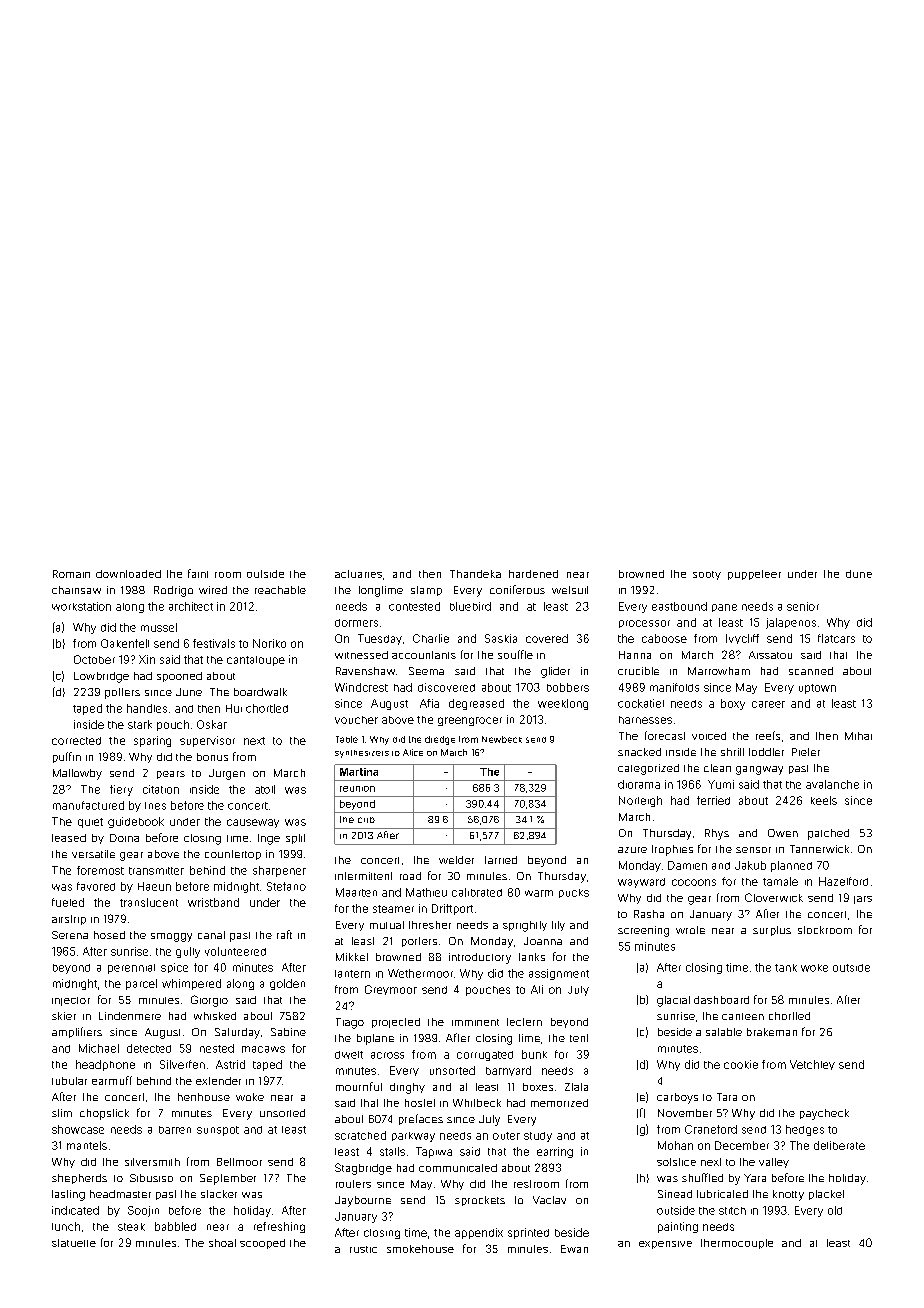 Image resolution: width=924 pixels, height=1308 pixels. I want to click on shepherds, so click(79, 1179).
